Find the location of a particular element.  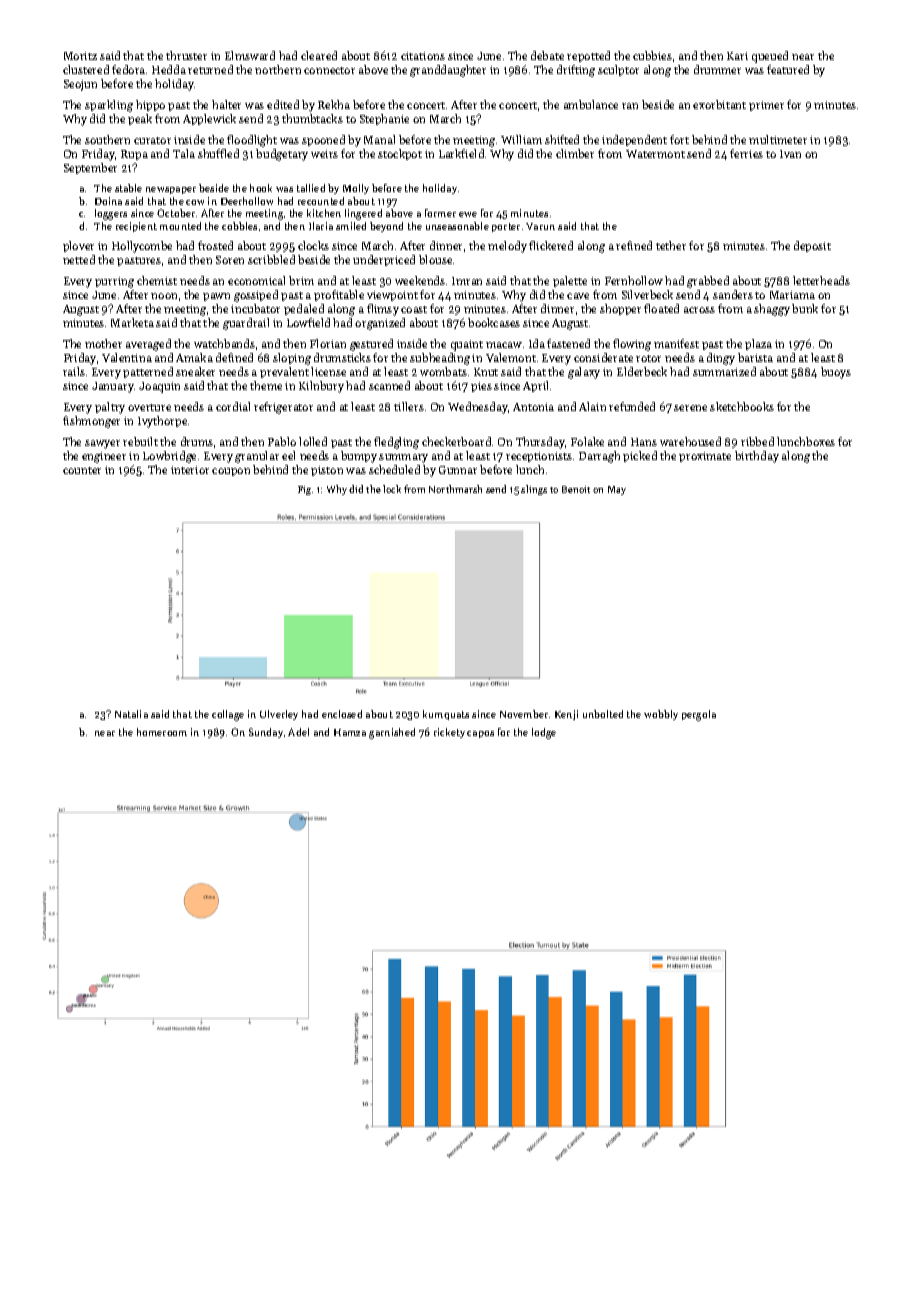

Natalia is located at coordinates (131, 714).
